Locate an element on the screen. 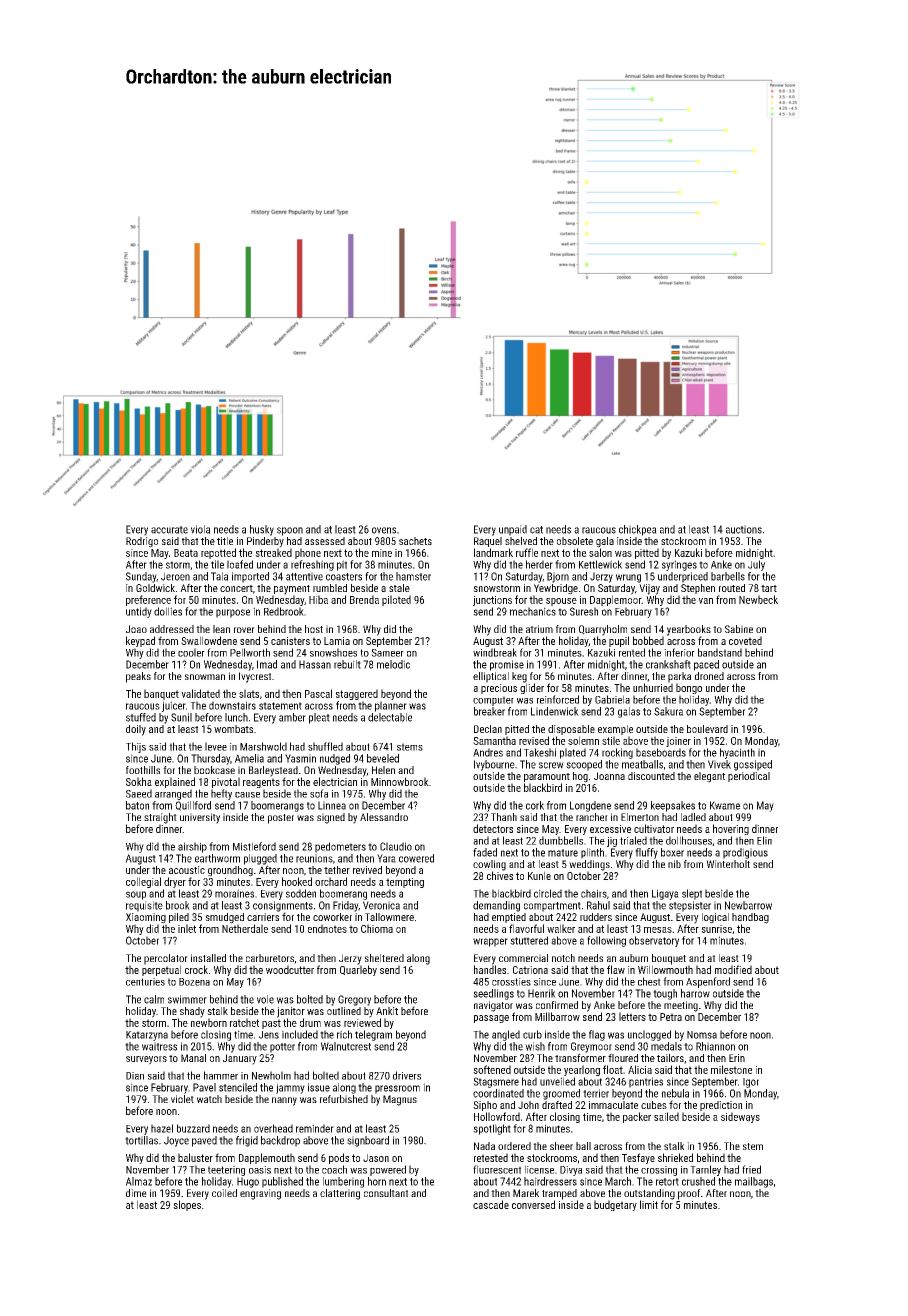 The height and width of the screenshot is (1316, 908). host is located at coordinates (314, 629).
